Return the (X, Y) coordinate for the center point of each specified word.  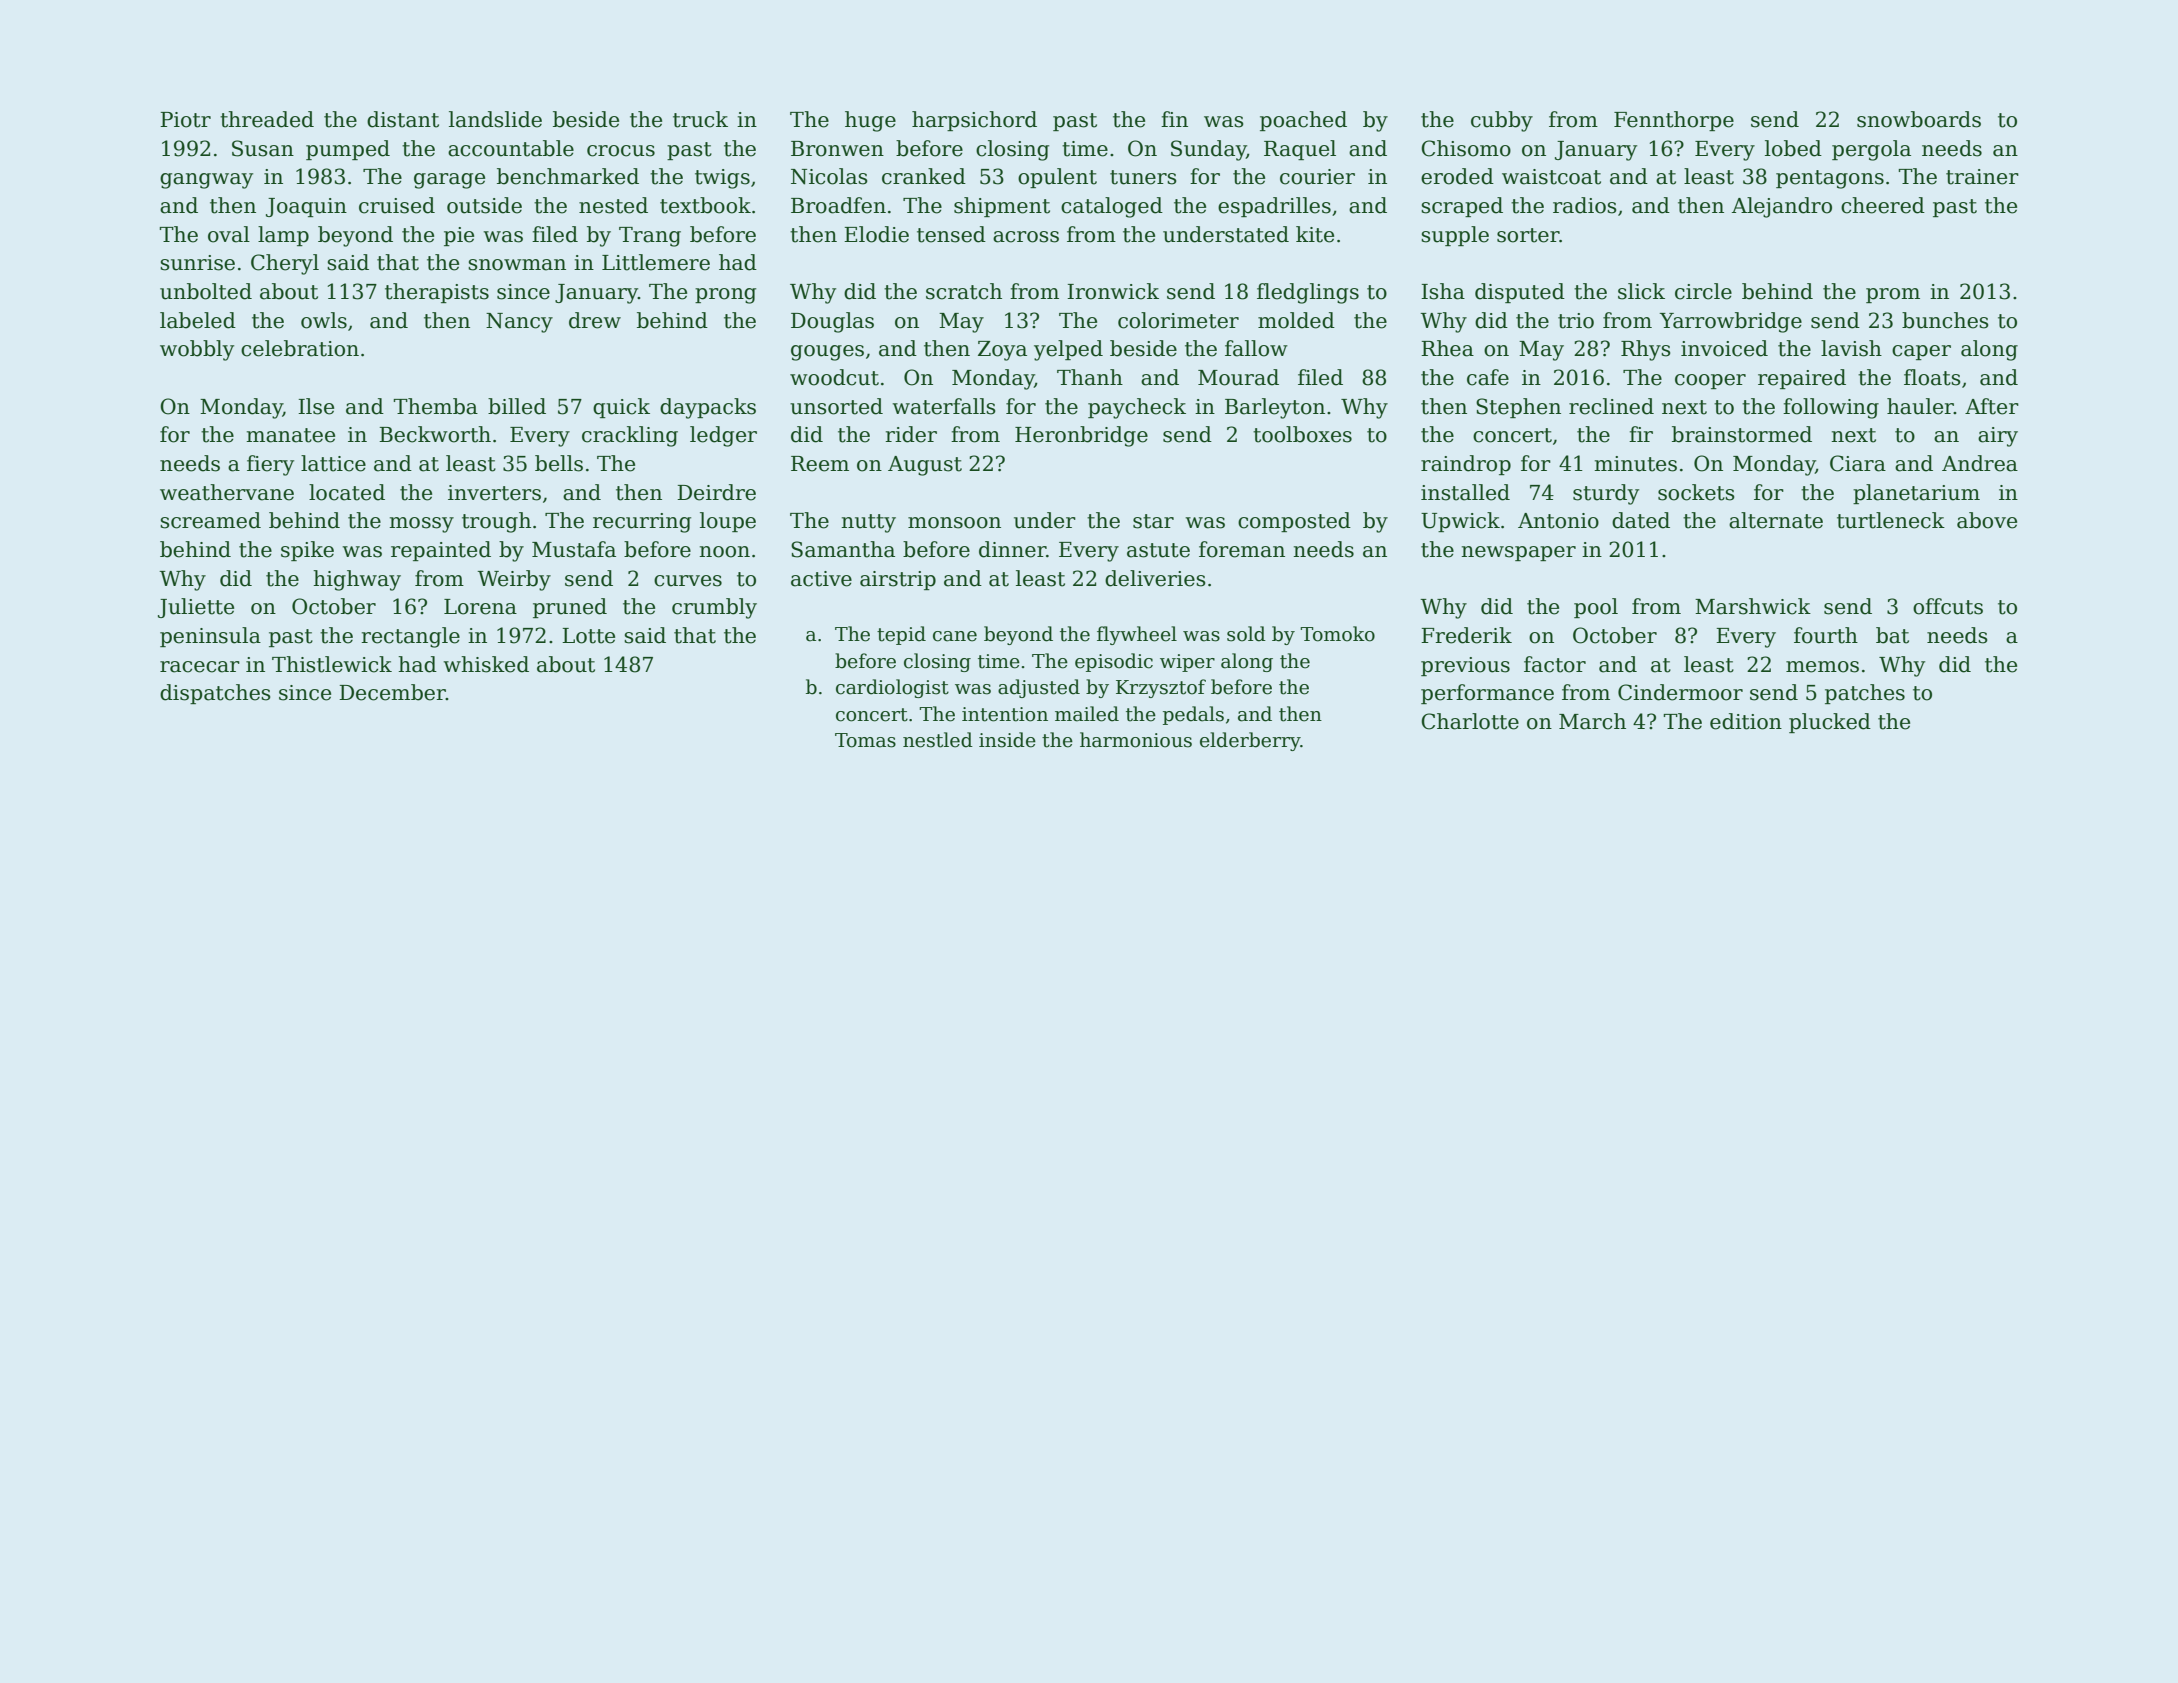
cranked (924, 176)
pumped (348, 150)
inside (1007, 740)
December (392, 692)
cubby (1502, 121)
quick (621, 408)
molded (1296, 320)
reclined (1611, 406)
